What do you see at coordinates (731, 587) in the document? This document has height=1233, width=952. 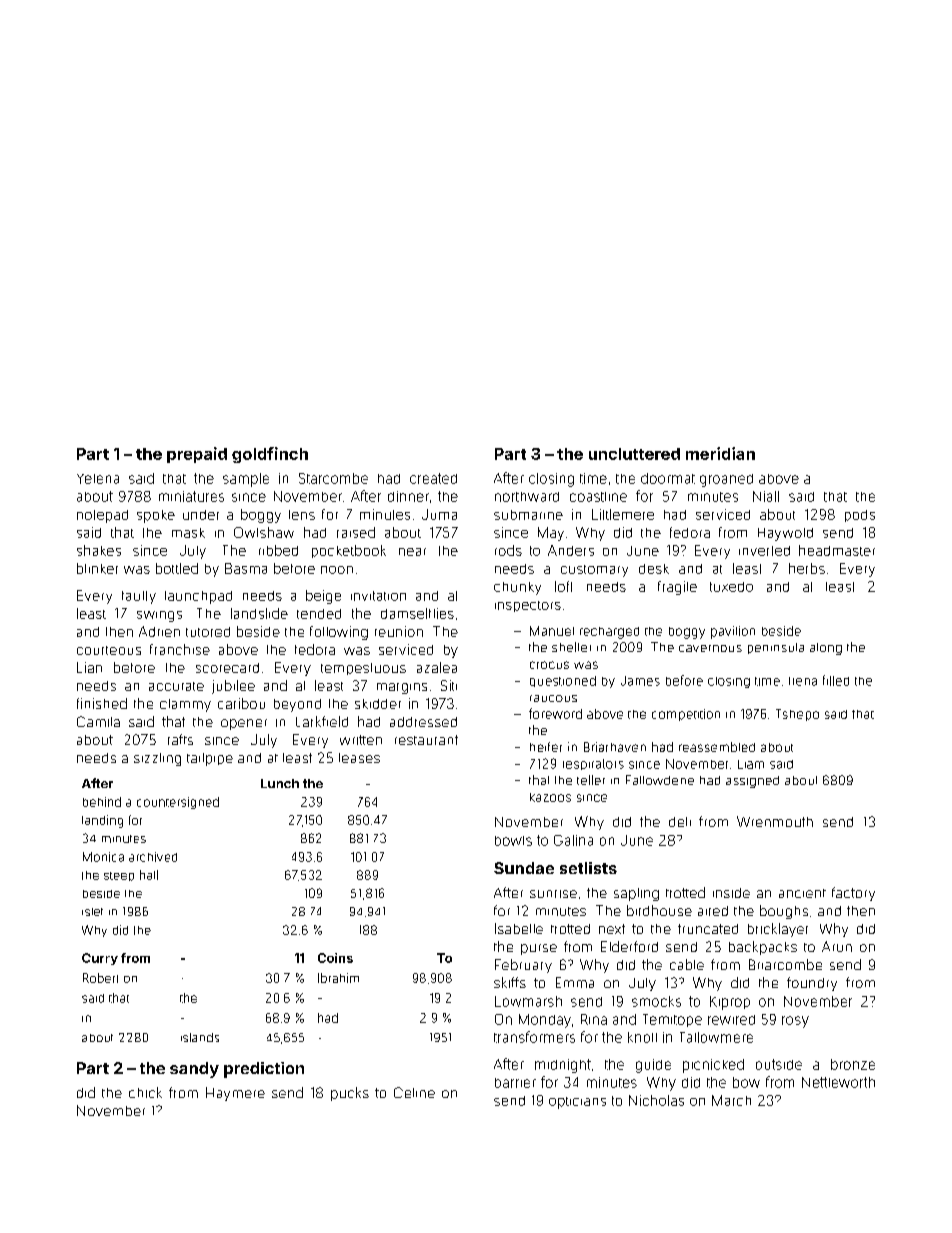 I see `tuxedo` at bounding box center [731, 587].
